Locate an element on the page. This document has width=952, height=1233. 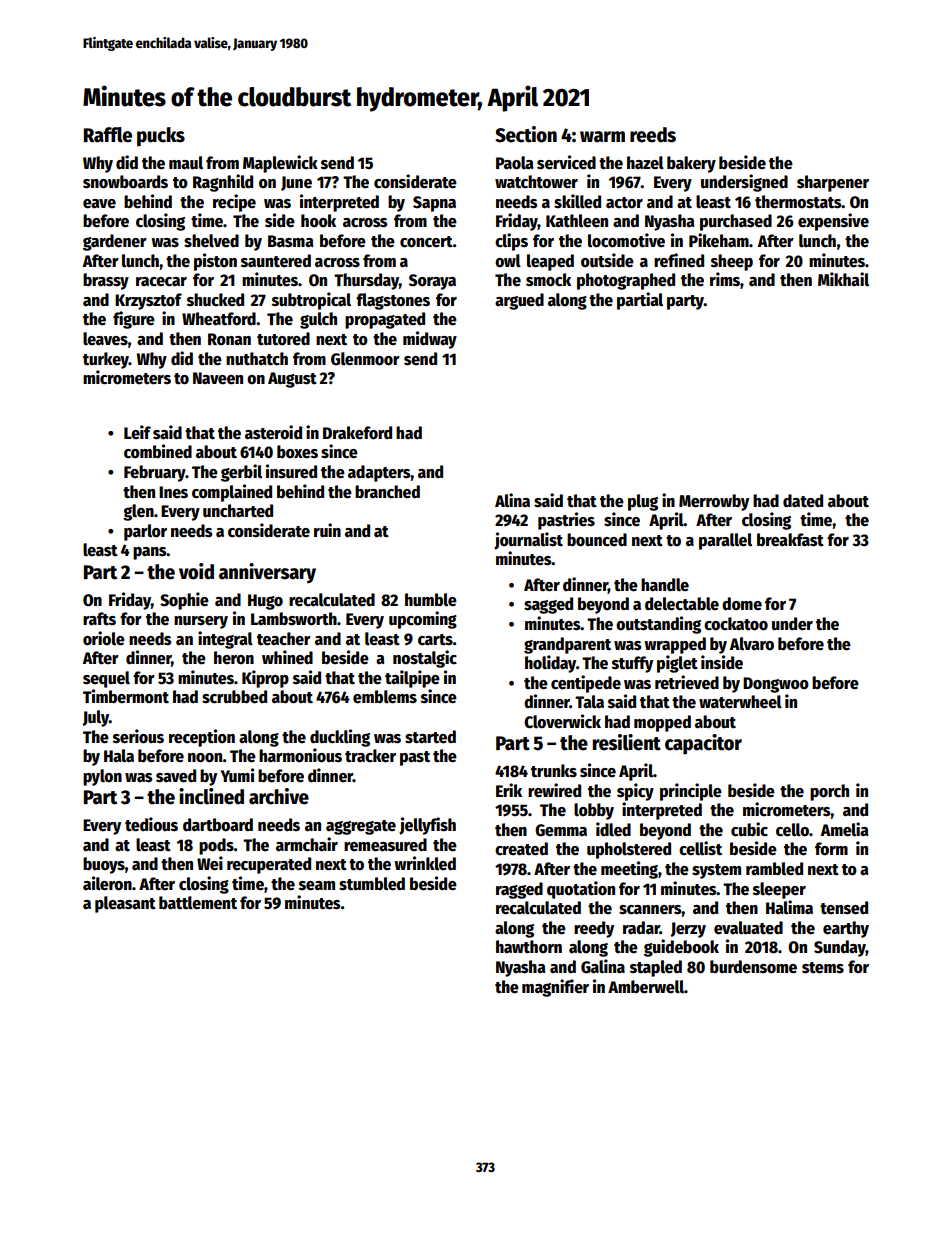
Raffle is located at coordinates (108, 135).
